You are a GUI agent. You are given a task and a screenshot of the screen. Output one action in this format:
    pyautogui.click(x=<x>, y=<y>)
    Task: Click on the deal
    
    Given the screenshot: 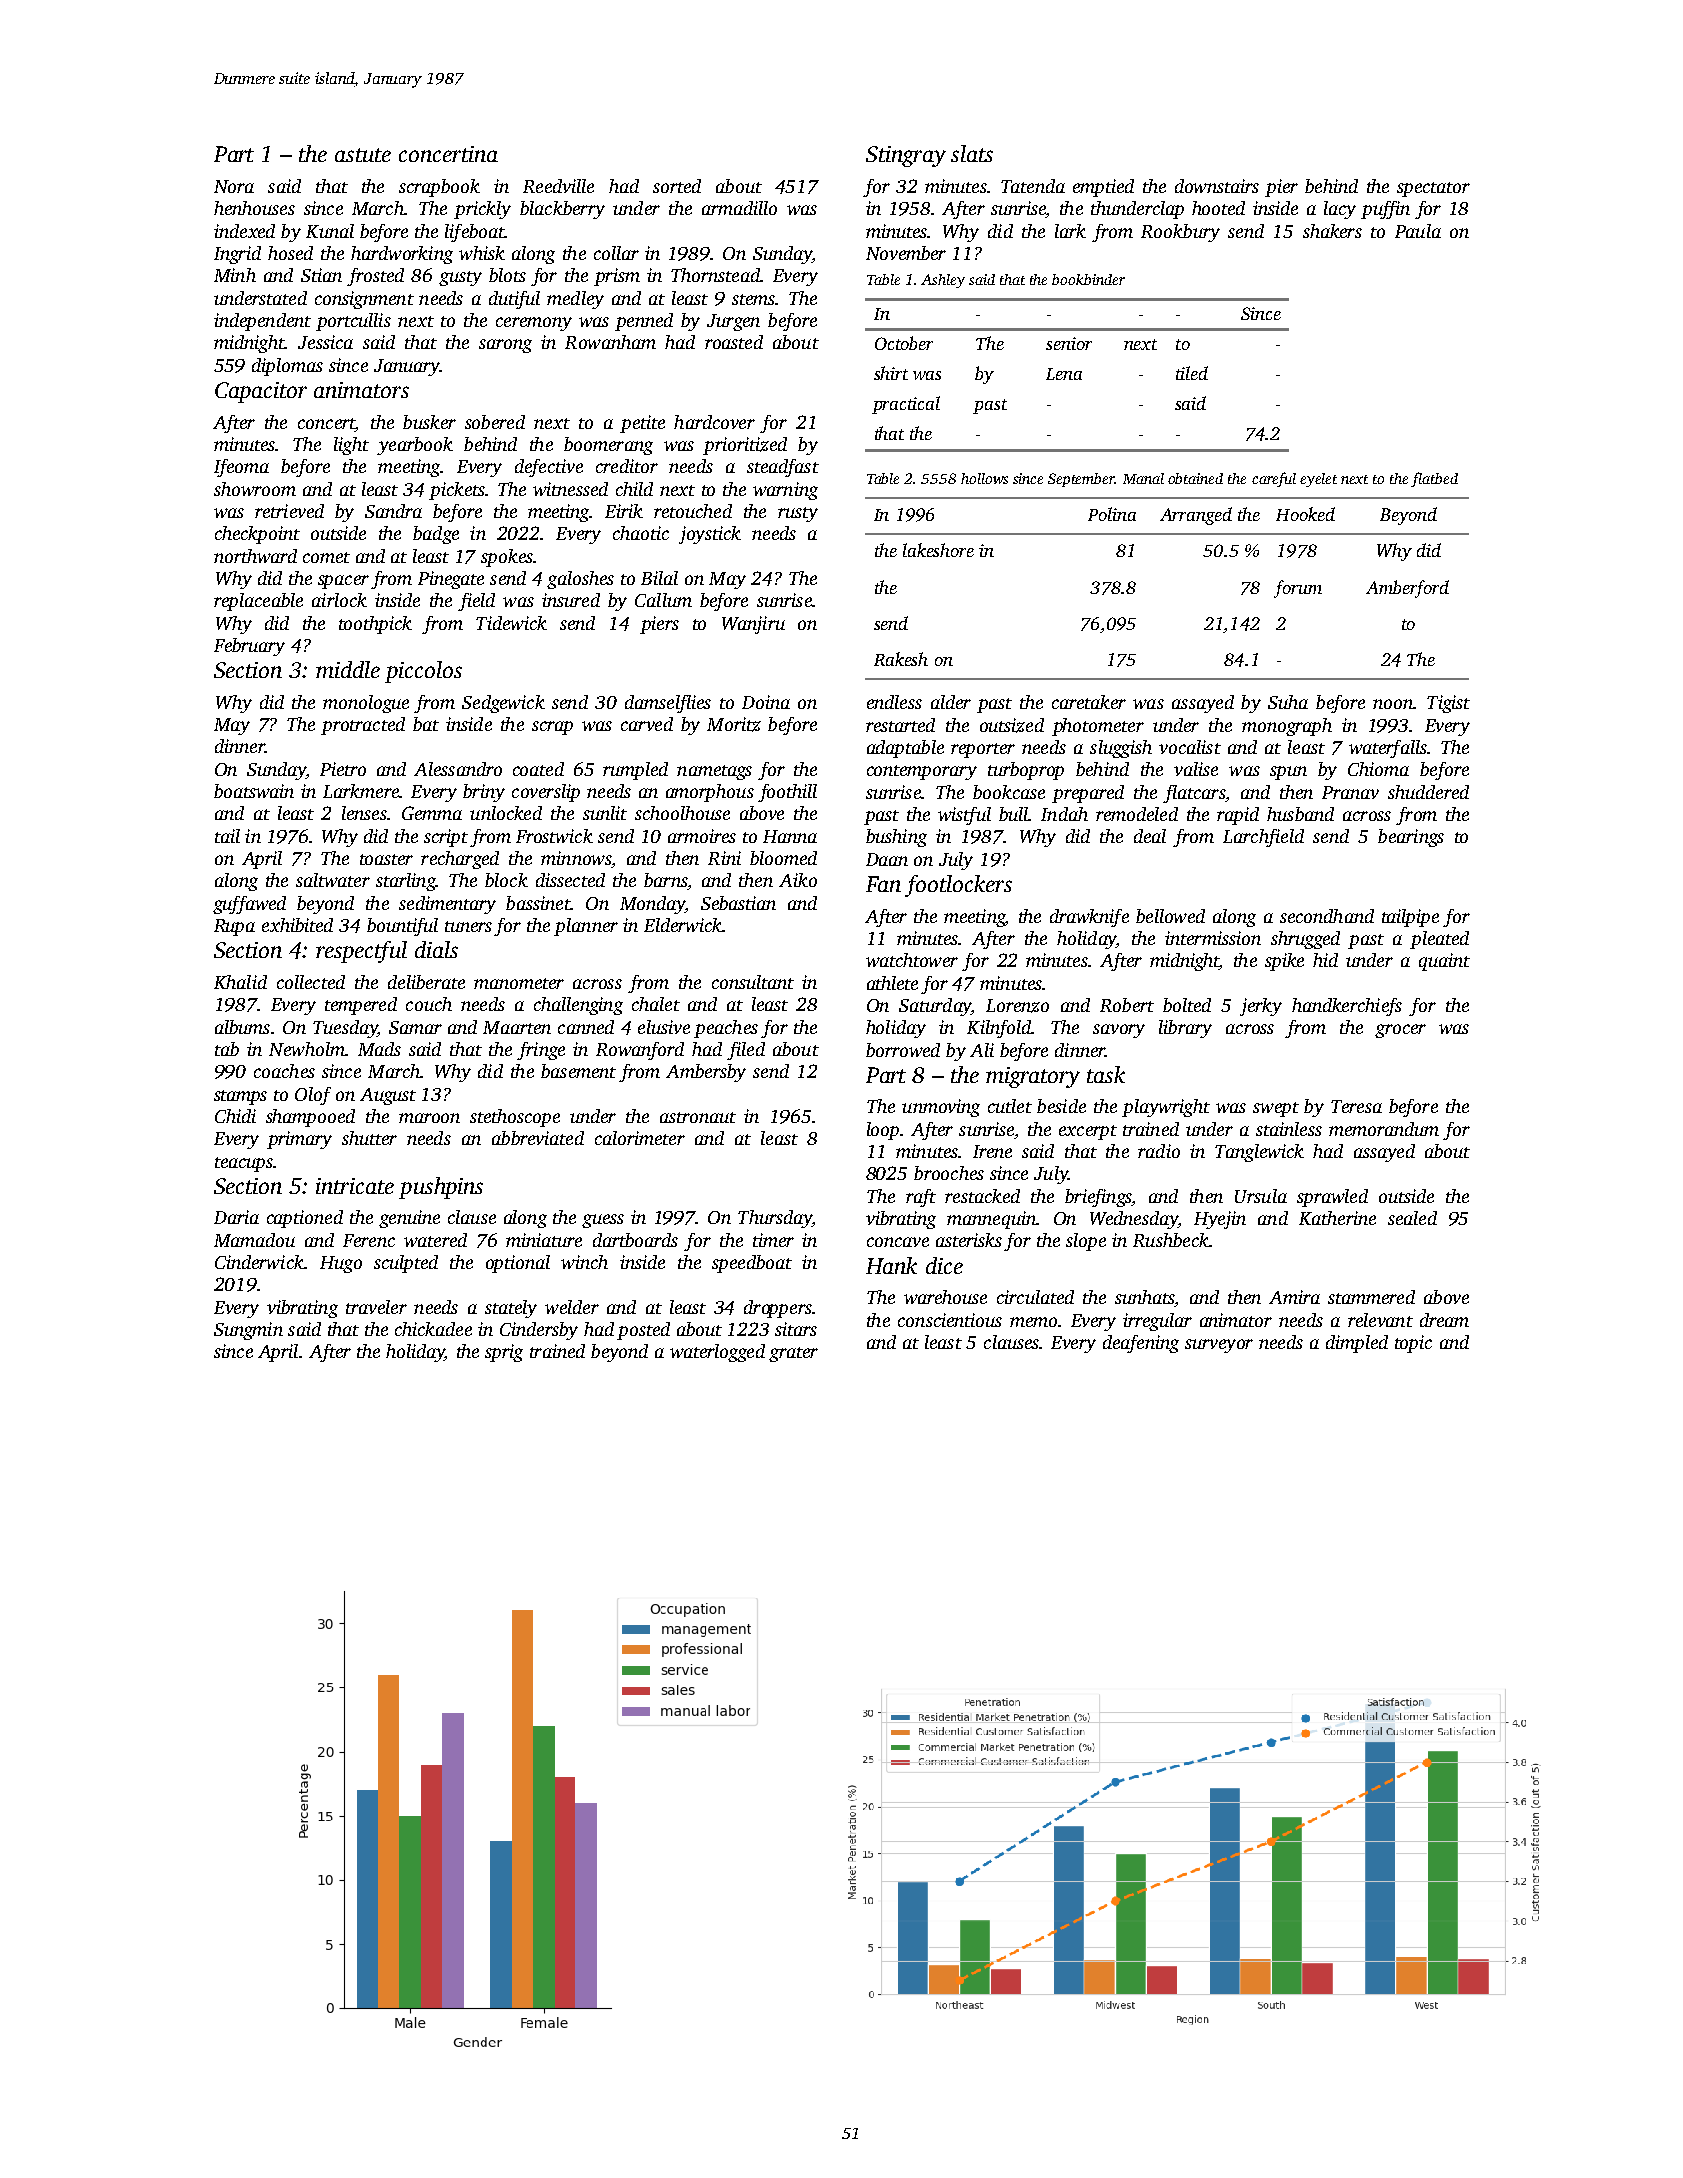 What is the action you would take?
    pyautogui.click(x=1150, y=836)
